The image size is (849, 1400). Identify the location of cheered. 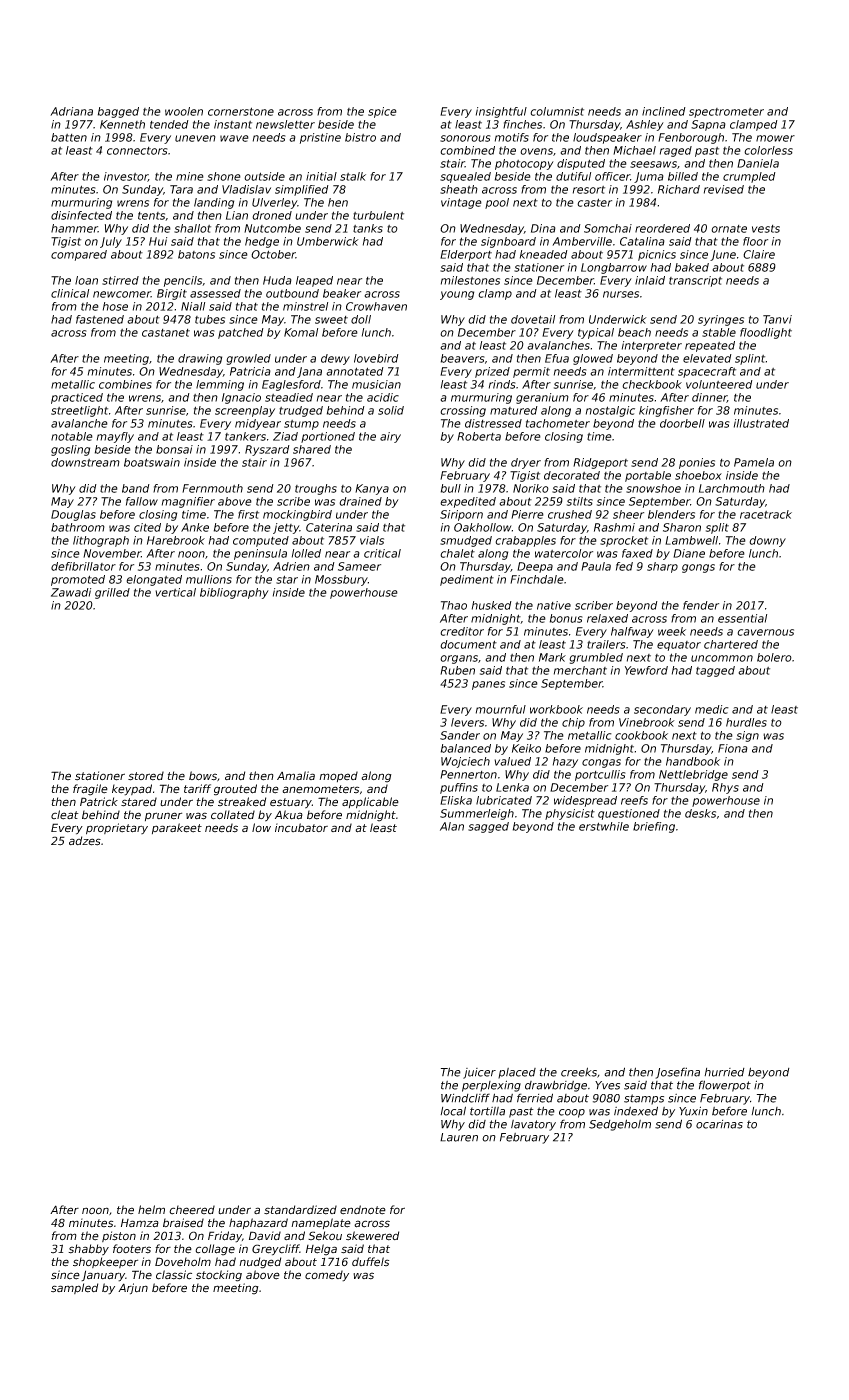
(192, 1210).
